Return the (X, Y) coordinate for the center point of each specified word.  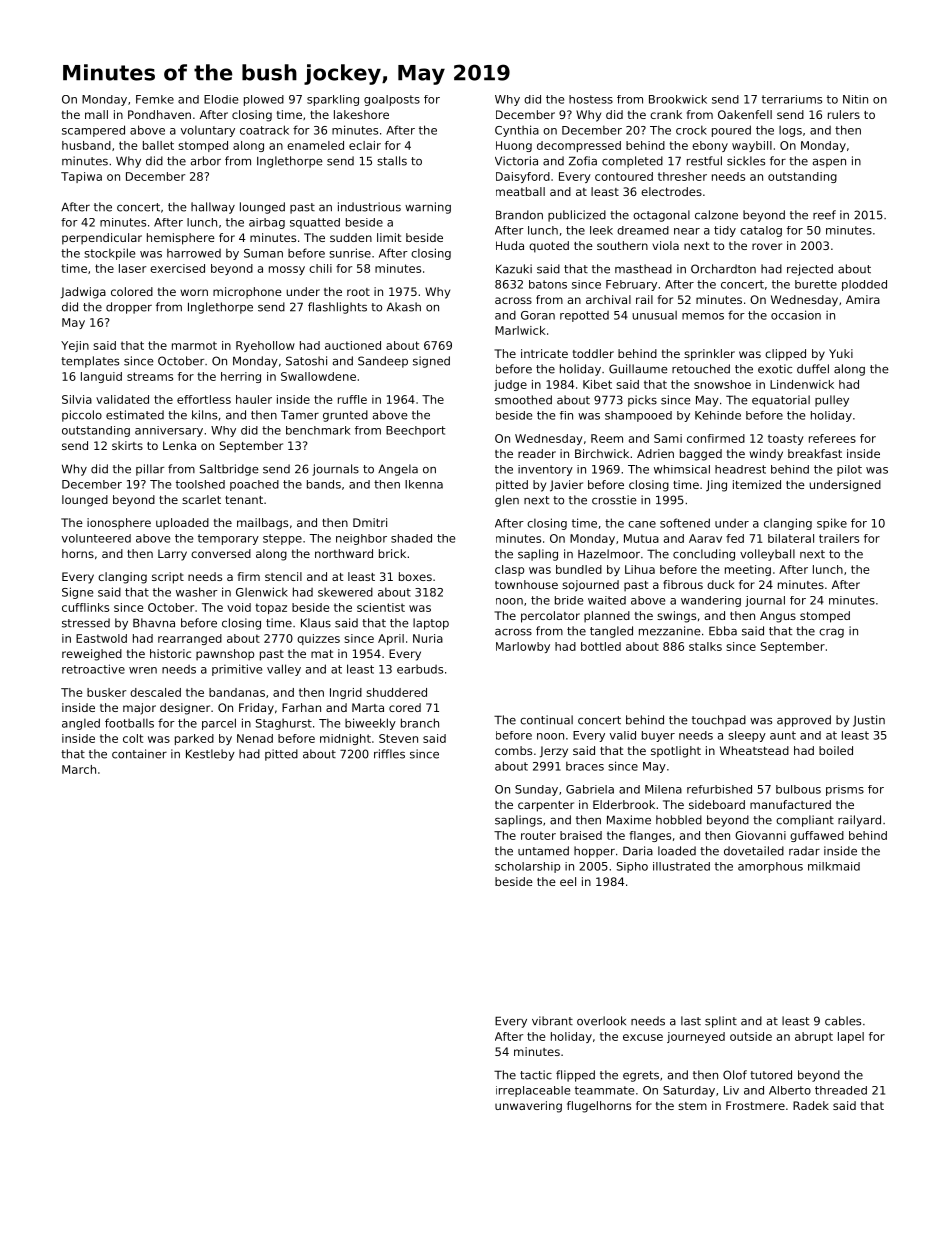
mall (96, 114)
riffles (389, 754)
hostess (591, 99)
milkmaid (834, 866)
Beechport (415, 431)
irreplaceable (533, 1091)
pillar (150, 470)
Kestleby (210, 755)
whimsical (682, 469)
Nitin (855, 99)
